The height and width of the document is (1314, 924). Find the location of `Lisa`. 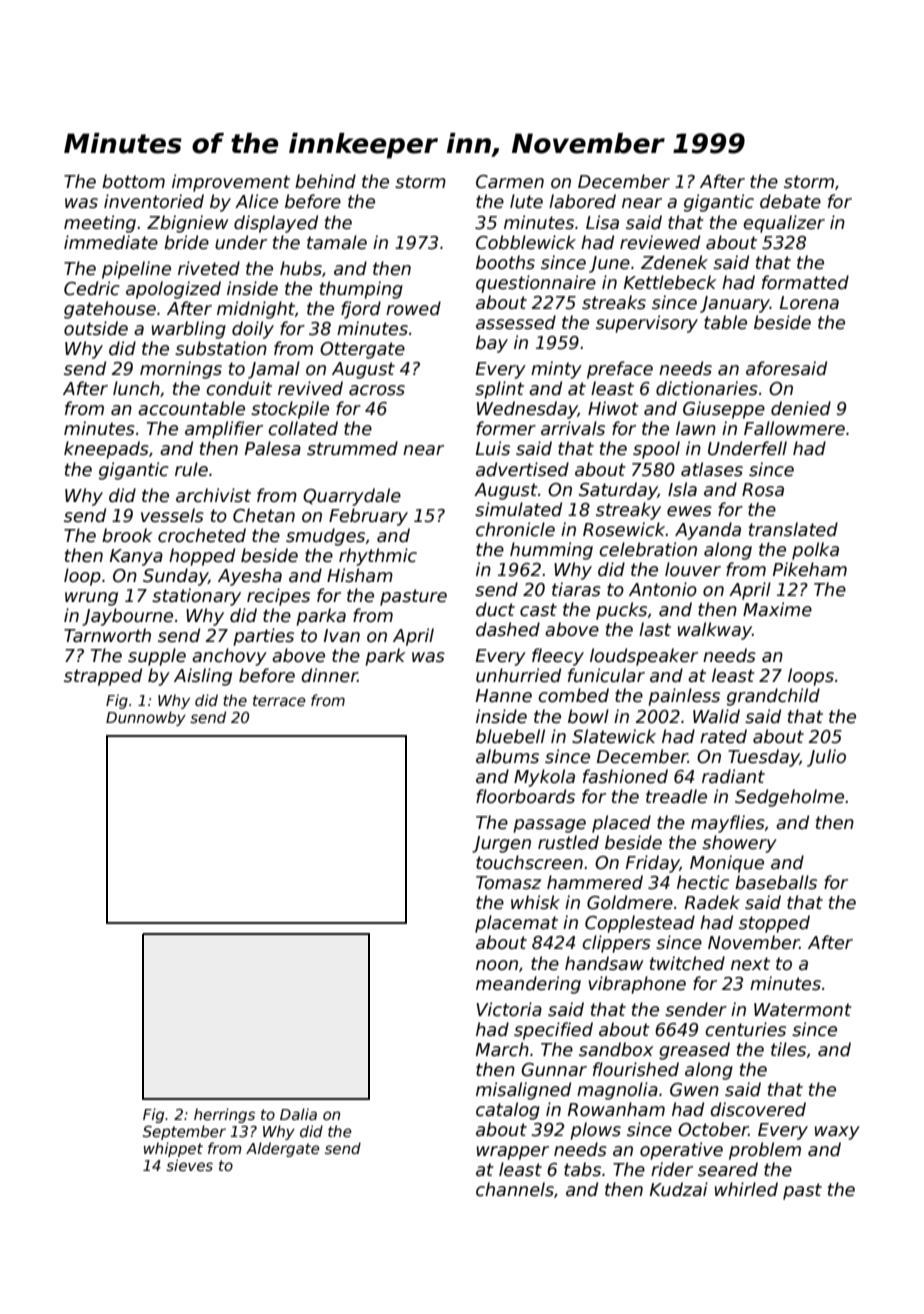

Lisa is located at coordinates (602, 222).
